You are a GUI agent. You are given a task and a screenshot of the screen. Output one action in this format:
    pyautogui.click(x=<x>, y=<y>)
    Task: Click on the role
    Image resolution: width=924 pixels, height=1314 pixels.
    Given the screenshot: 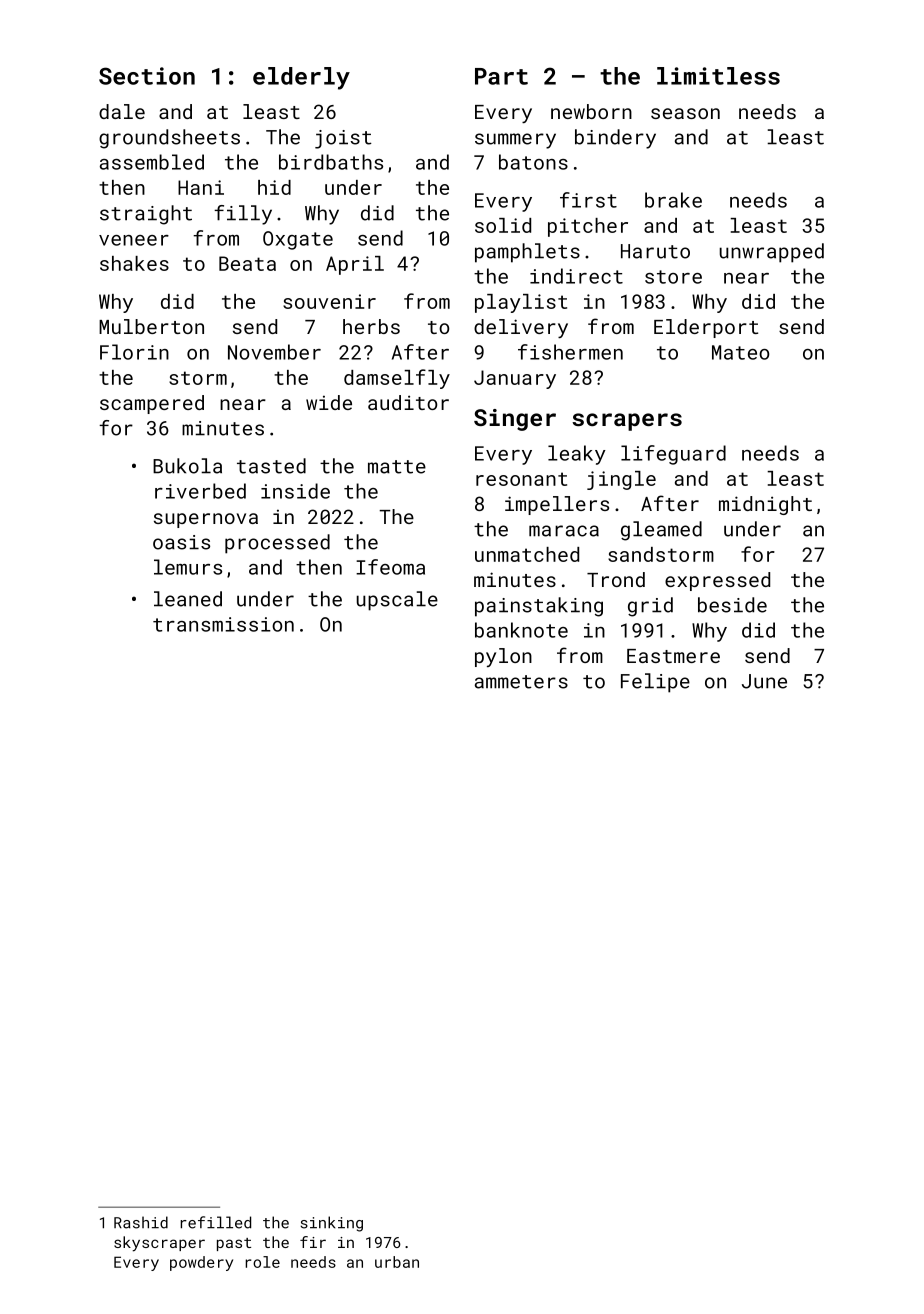 What is the action you would take?
    pyautogui.click(x=262, y=1262)
